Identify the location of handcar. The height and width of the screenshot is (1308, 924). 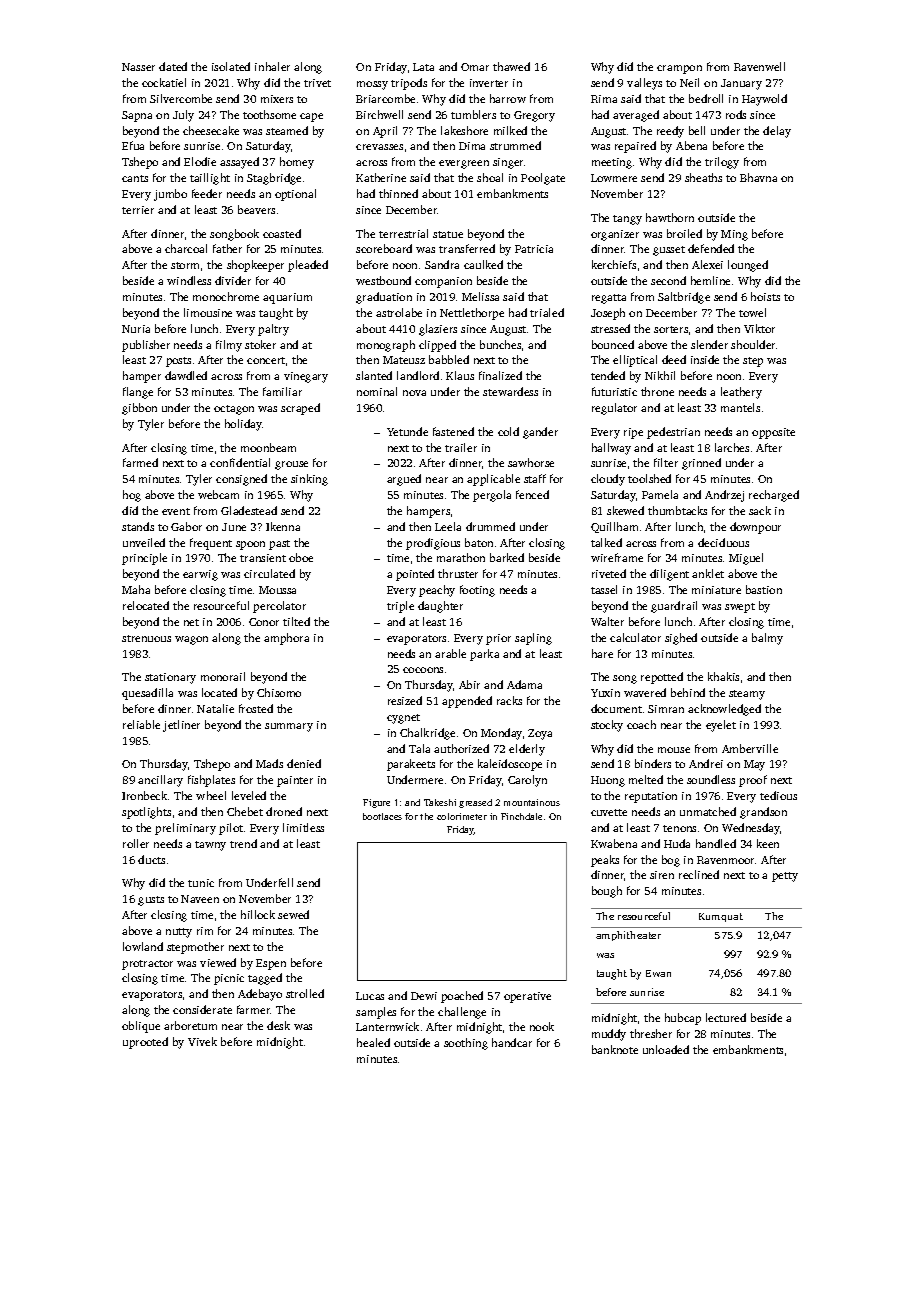
(512, 1042).
